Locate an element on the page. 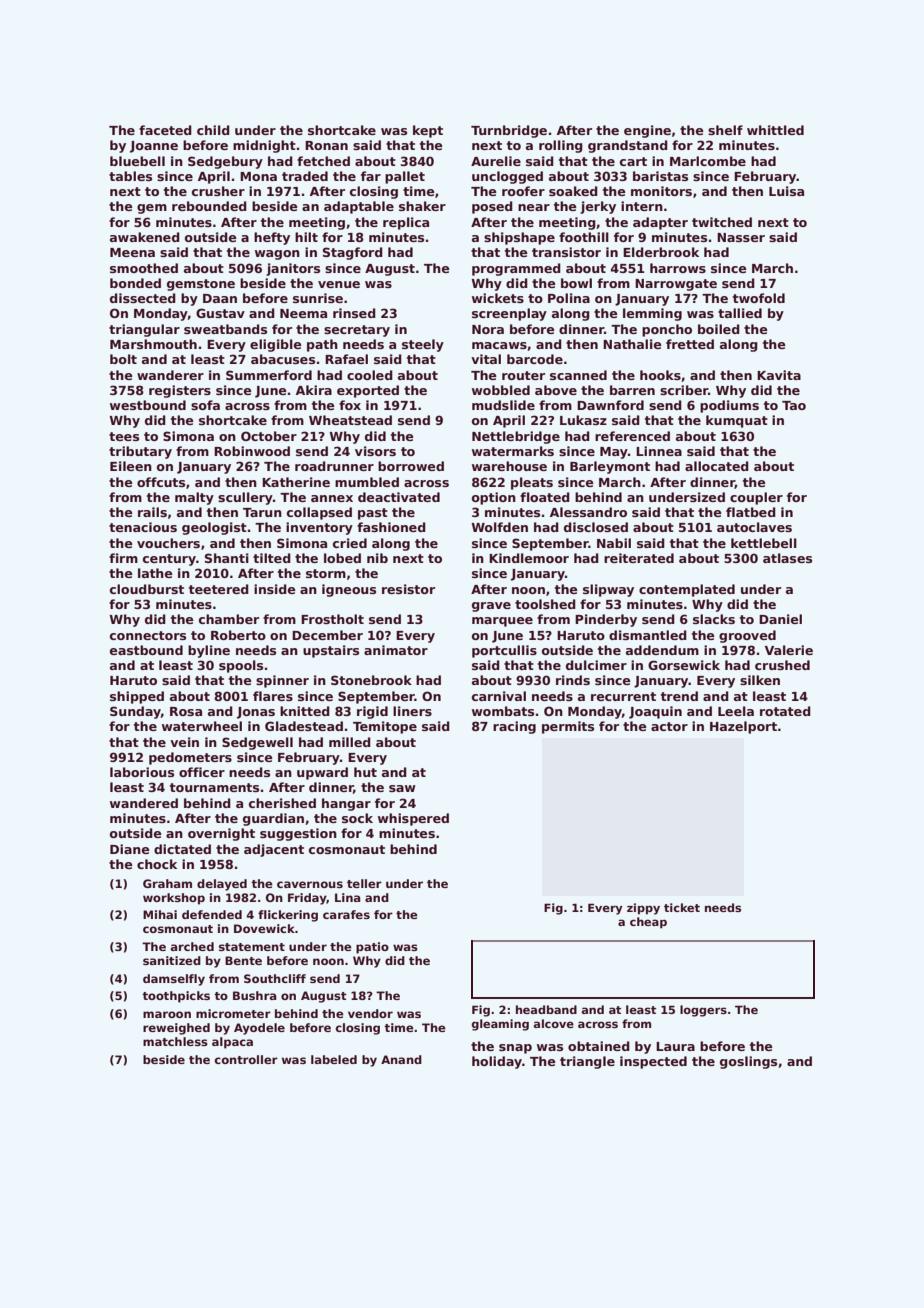  whittled is located at coordinates (775, 130).
